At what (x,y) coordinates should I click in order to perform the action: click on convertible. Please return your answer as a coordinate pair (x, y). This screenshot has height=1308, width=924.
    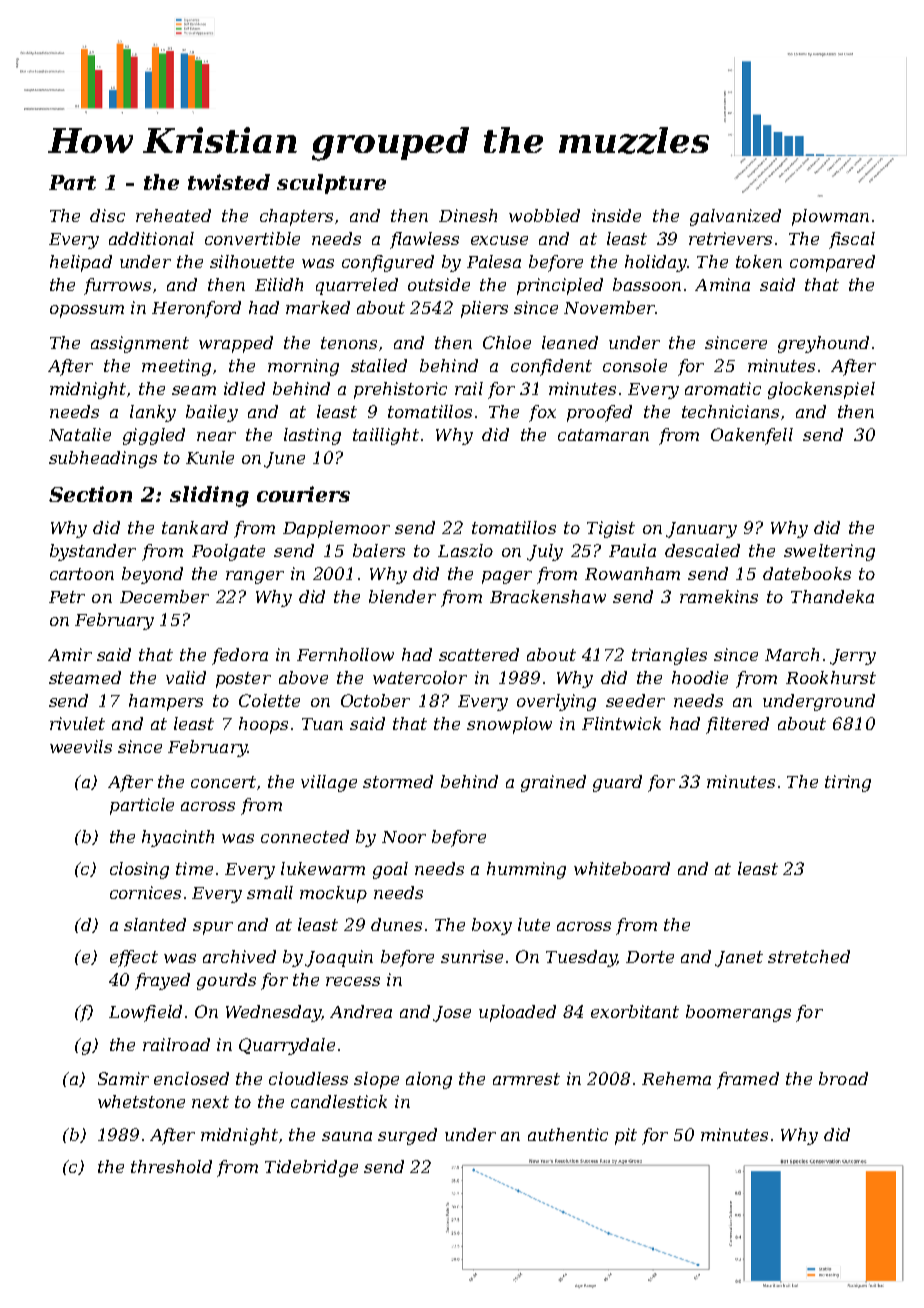
    Looking at the image, I should click on (252, 238).
